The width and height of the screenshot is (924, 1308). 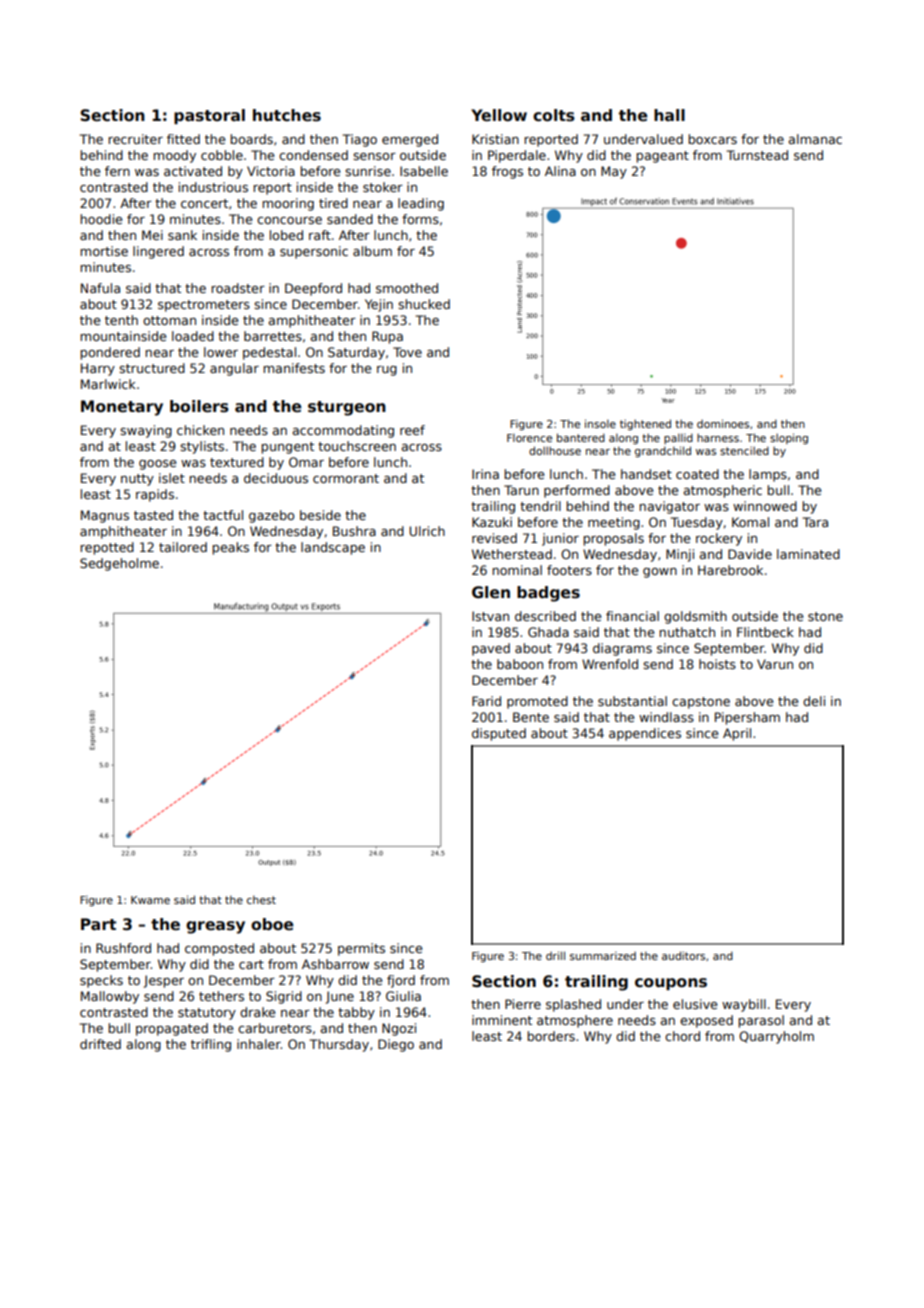 I want to click on Alina, so click(x=560, y=171).
